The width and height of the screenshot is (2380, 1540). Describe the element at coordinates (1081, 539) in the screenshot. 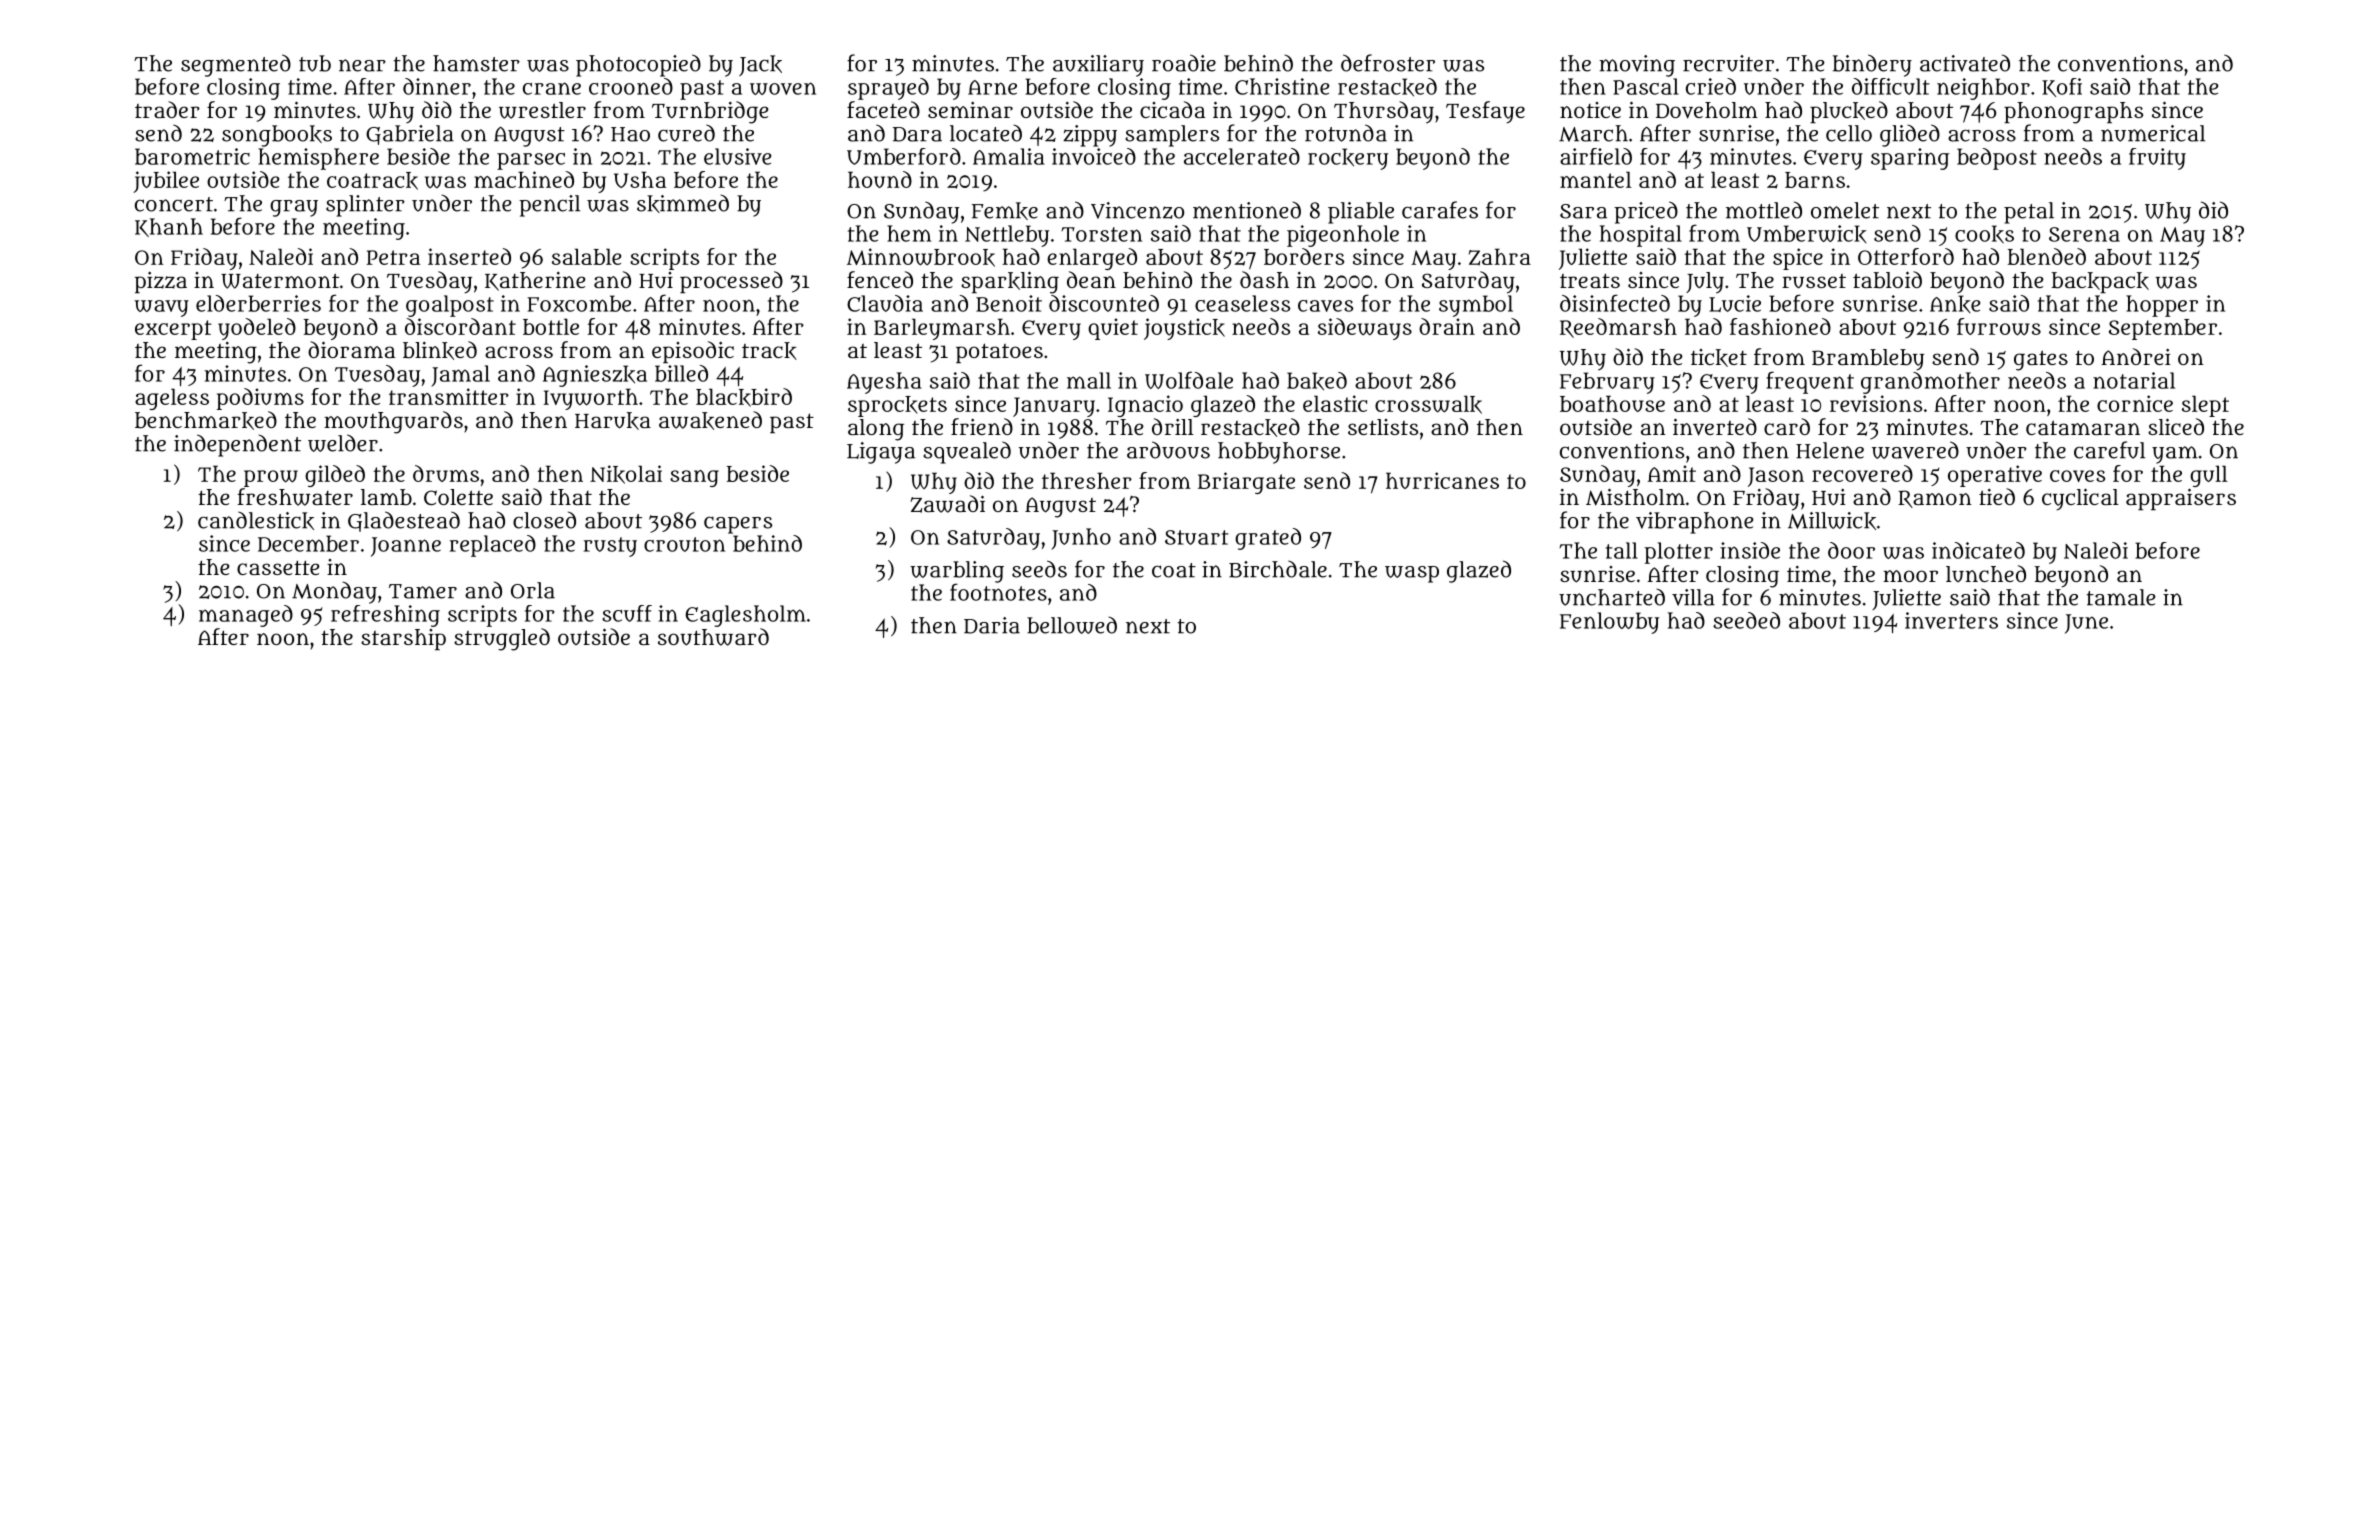

I see `Junho` at that location.
